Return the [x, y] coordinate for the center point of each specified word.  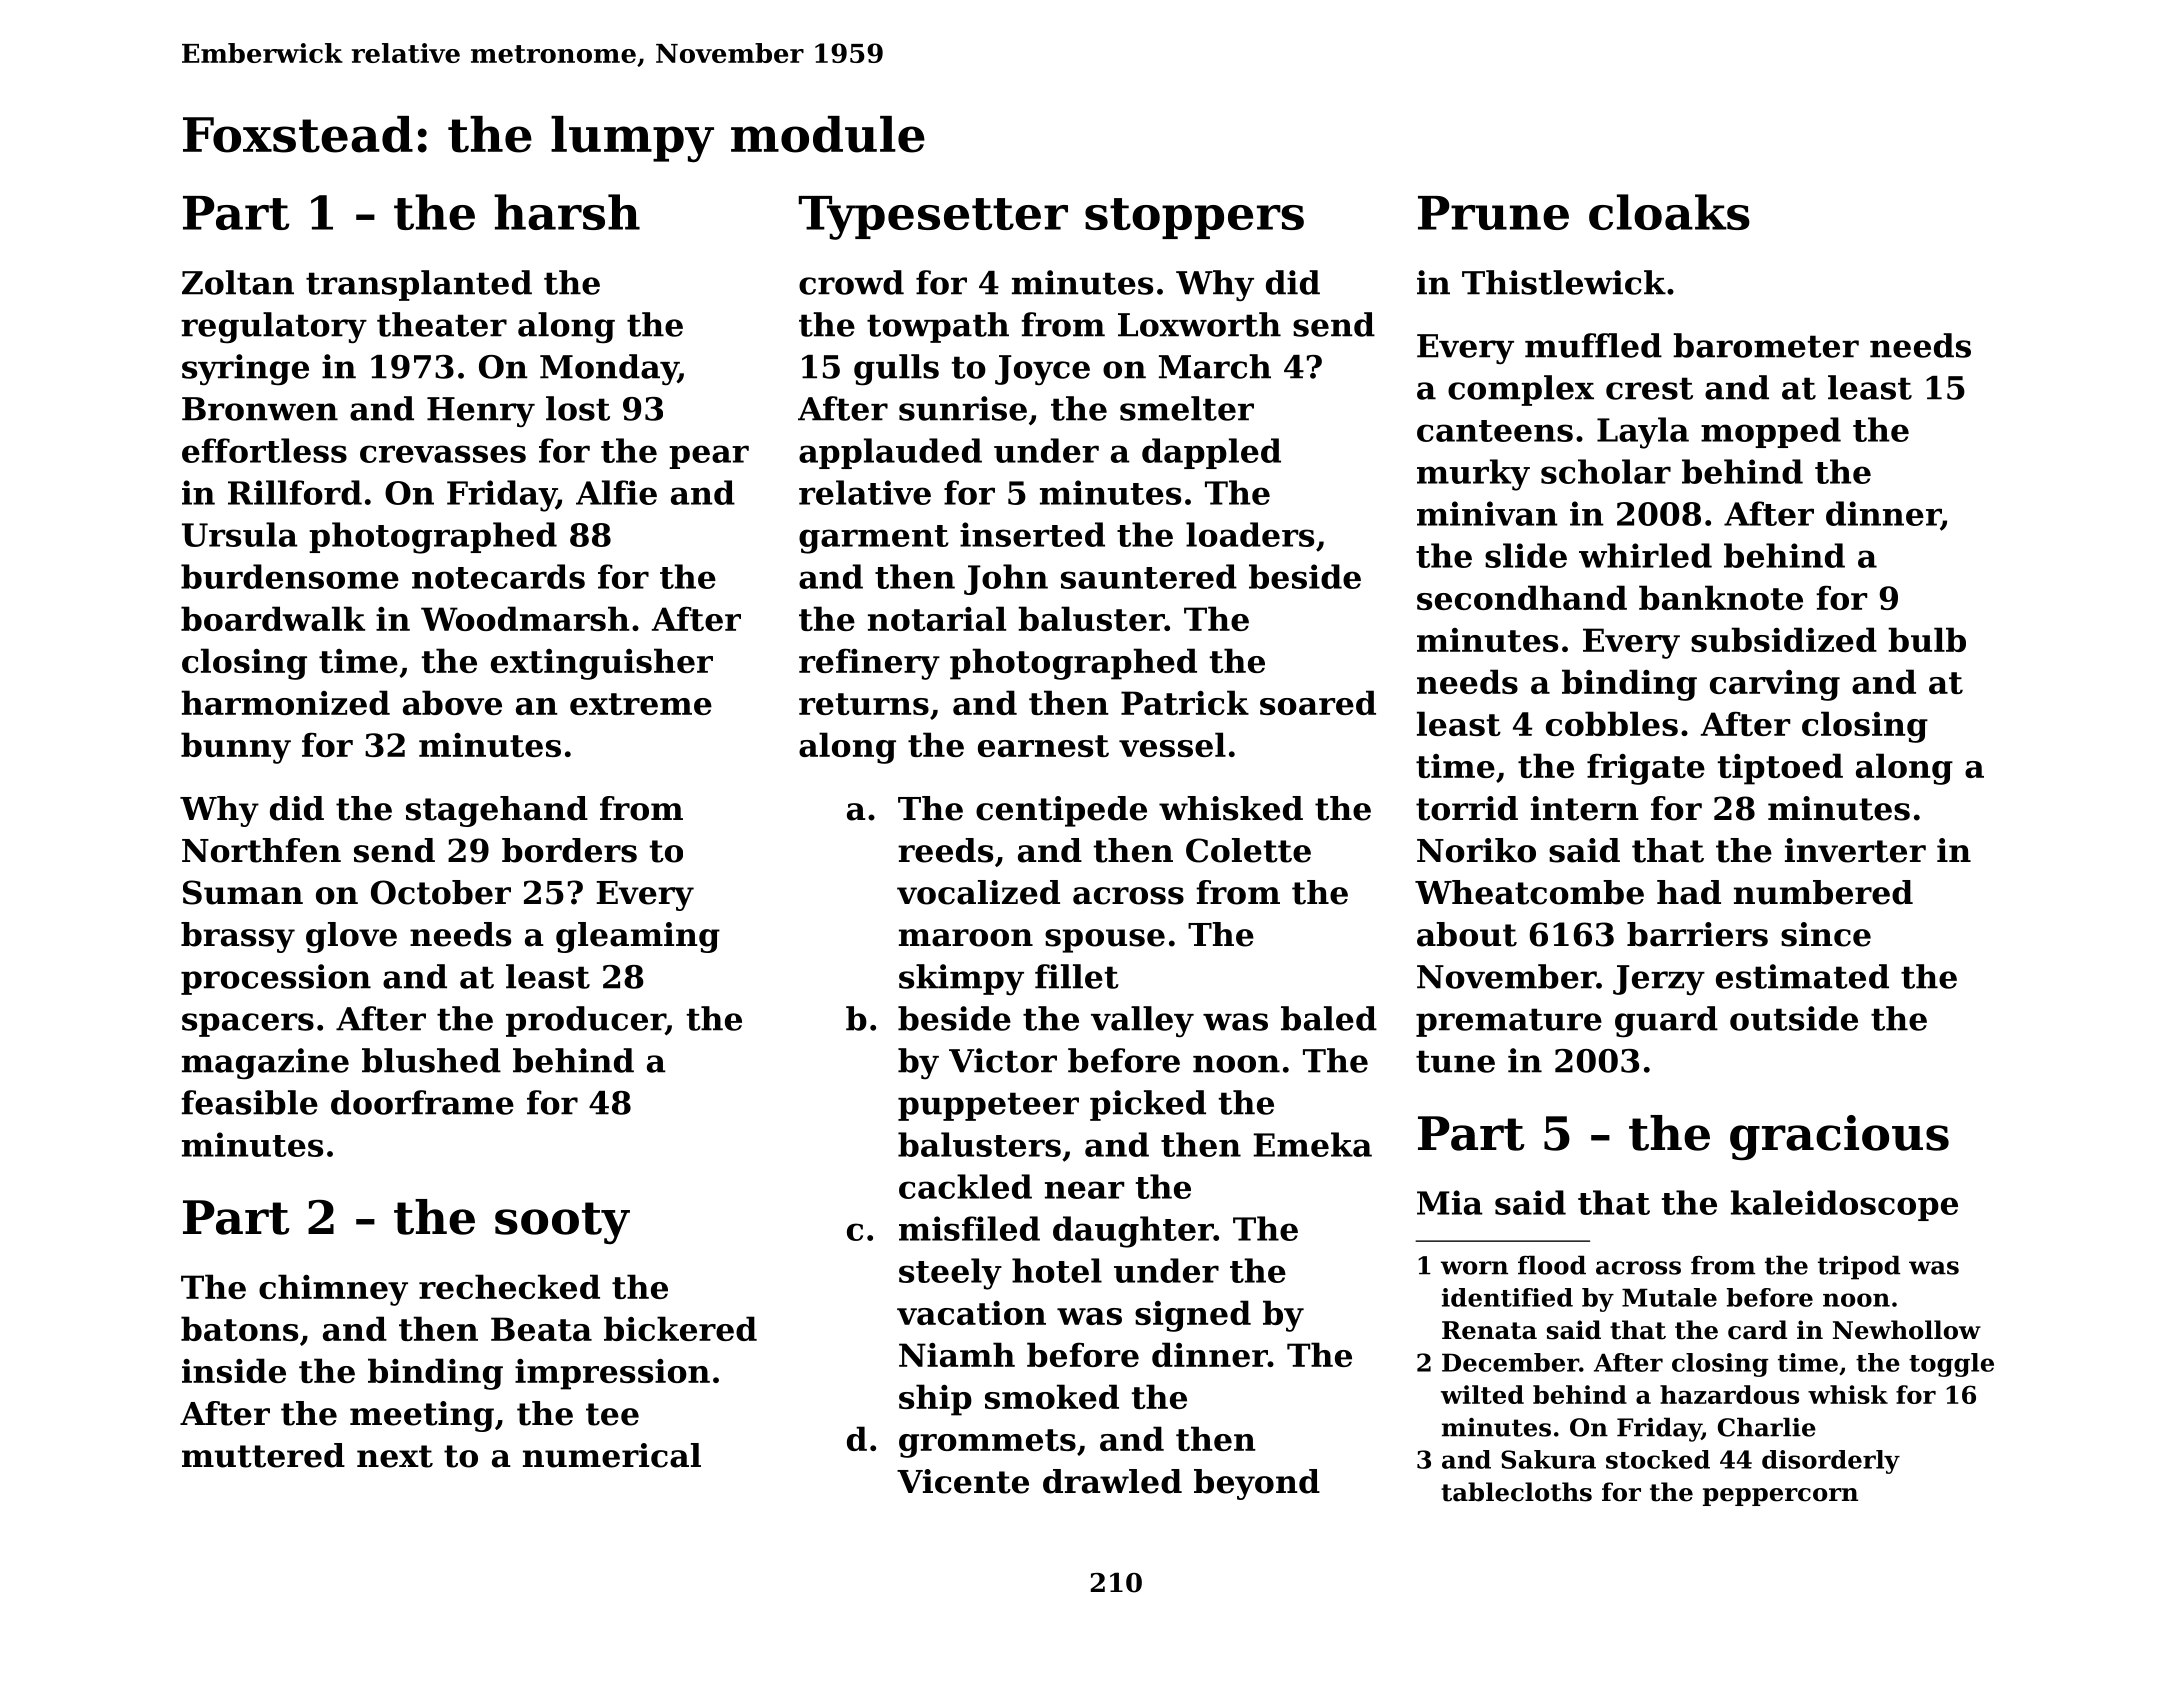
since [1826, 934]
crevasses [443, 454]
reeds [945, 850]
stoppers [1194, 218]
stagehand [497, 811]
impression [612, 1374]
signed [1193, 1316]
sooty [562, 1223]
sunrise [963, 408]
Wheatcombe [1529, 892]
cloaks [1669, 212]
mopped [1771, 432]
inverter [1855, 850]
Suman [243, 892]
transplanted [419, 285]
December [1510, 1362]
